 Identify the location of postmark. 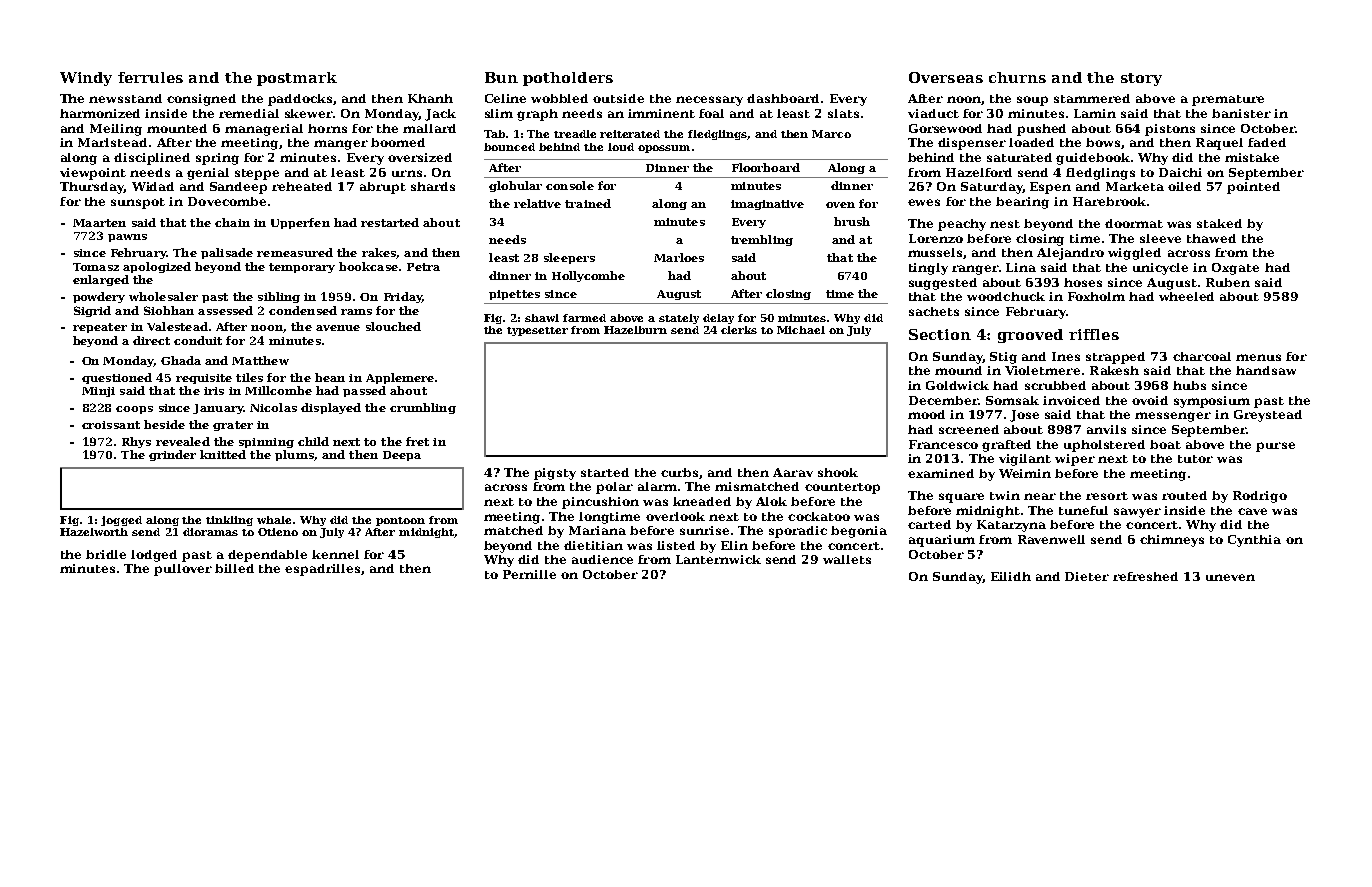
(297, 79).
